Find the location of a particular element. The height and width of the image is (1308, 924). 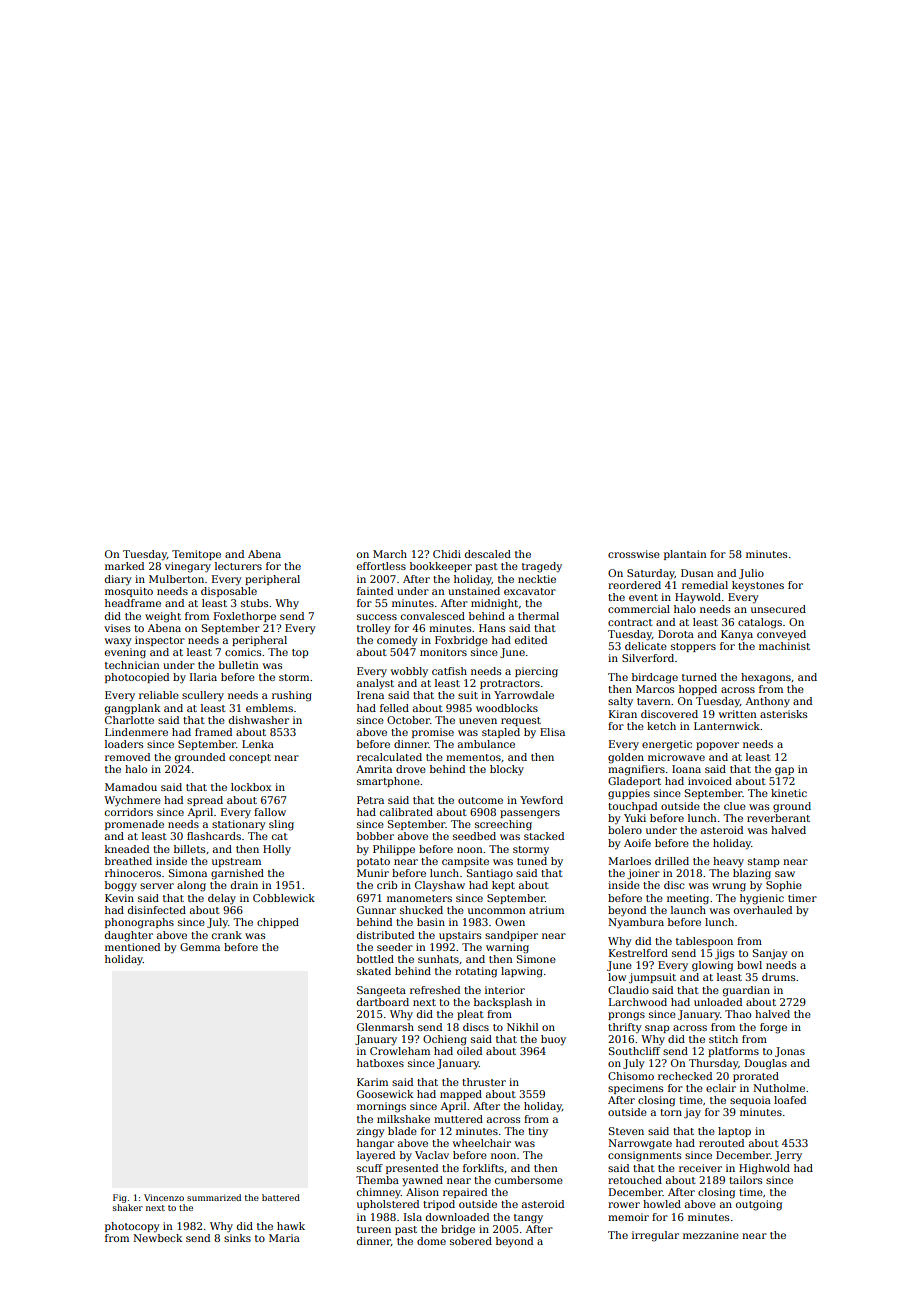

vises is located at coordinates (117, 628).
